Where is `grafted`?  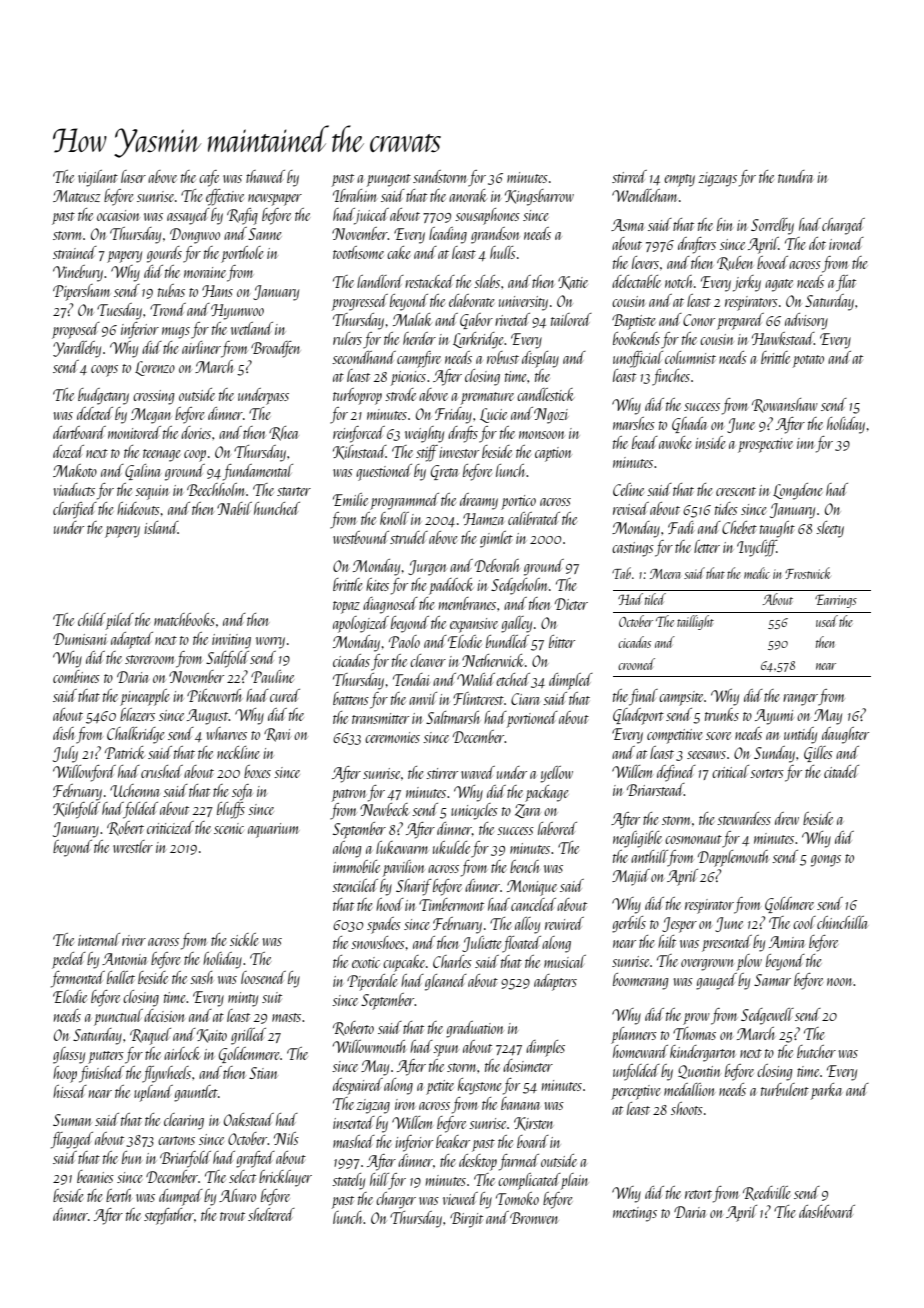
grafted is located at coordinates (255, 1159).
